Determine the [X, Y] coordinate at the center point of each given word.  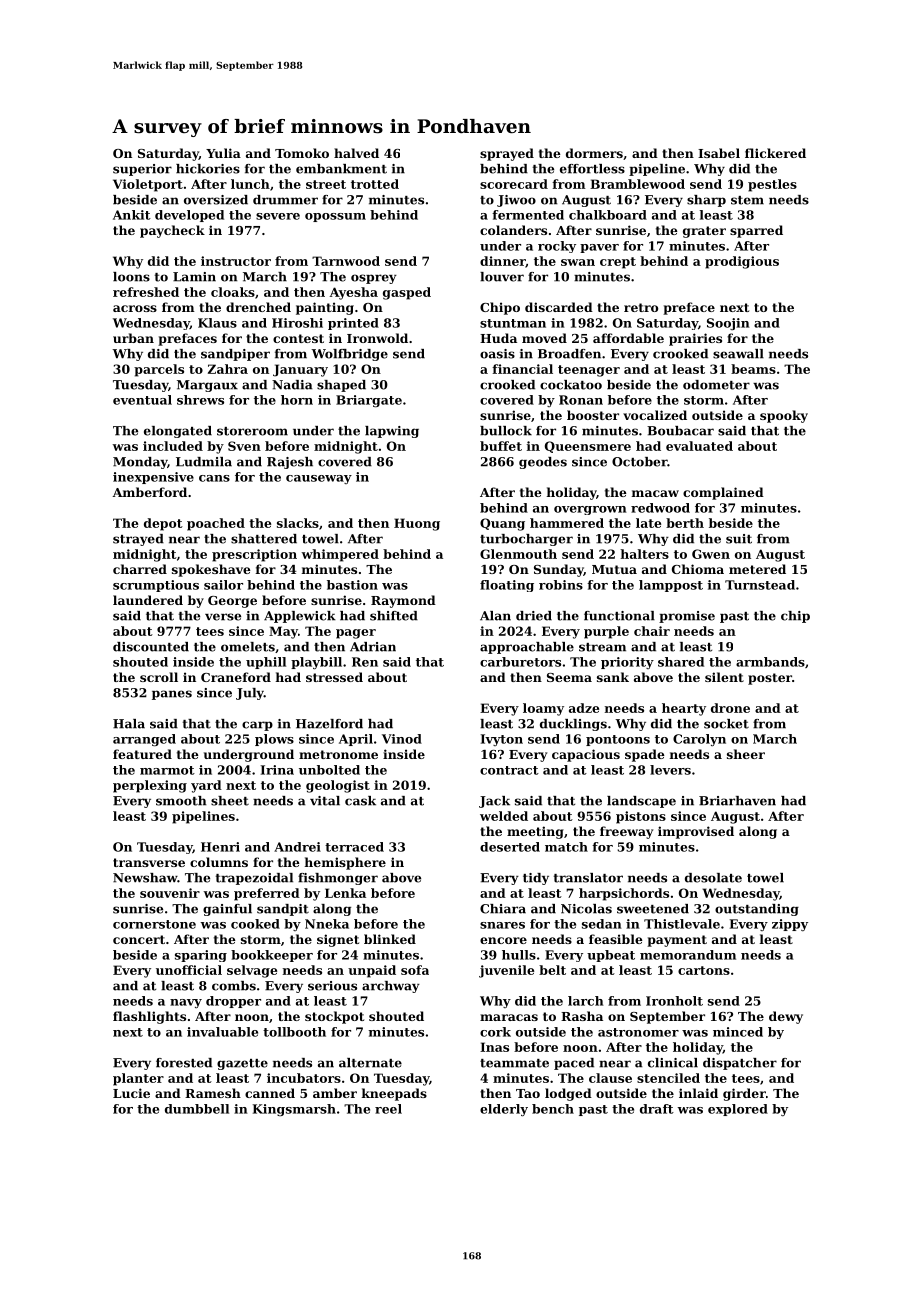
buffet [501, 446]
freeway [626, 832]
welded [504, 816]
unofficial [189, 970]
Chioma [698, 569]
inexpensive [153, 478]
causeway [319, 479]
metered [757, 569]
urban [133, 338]
